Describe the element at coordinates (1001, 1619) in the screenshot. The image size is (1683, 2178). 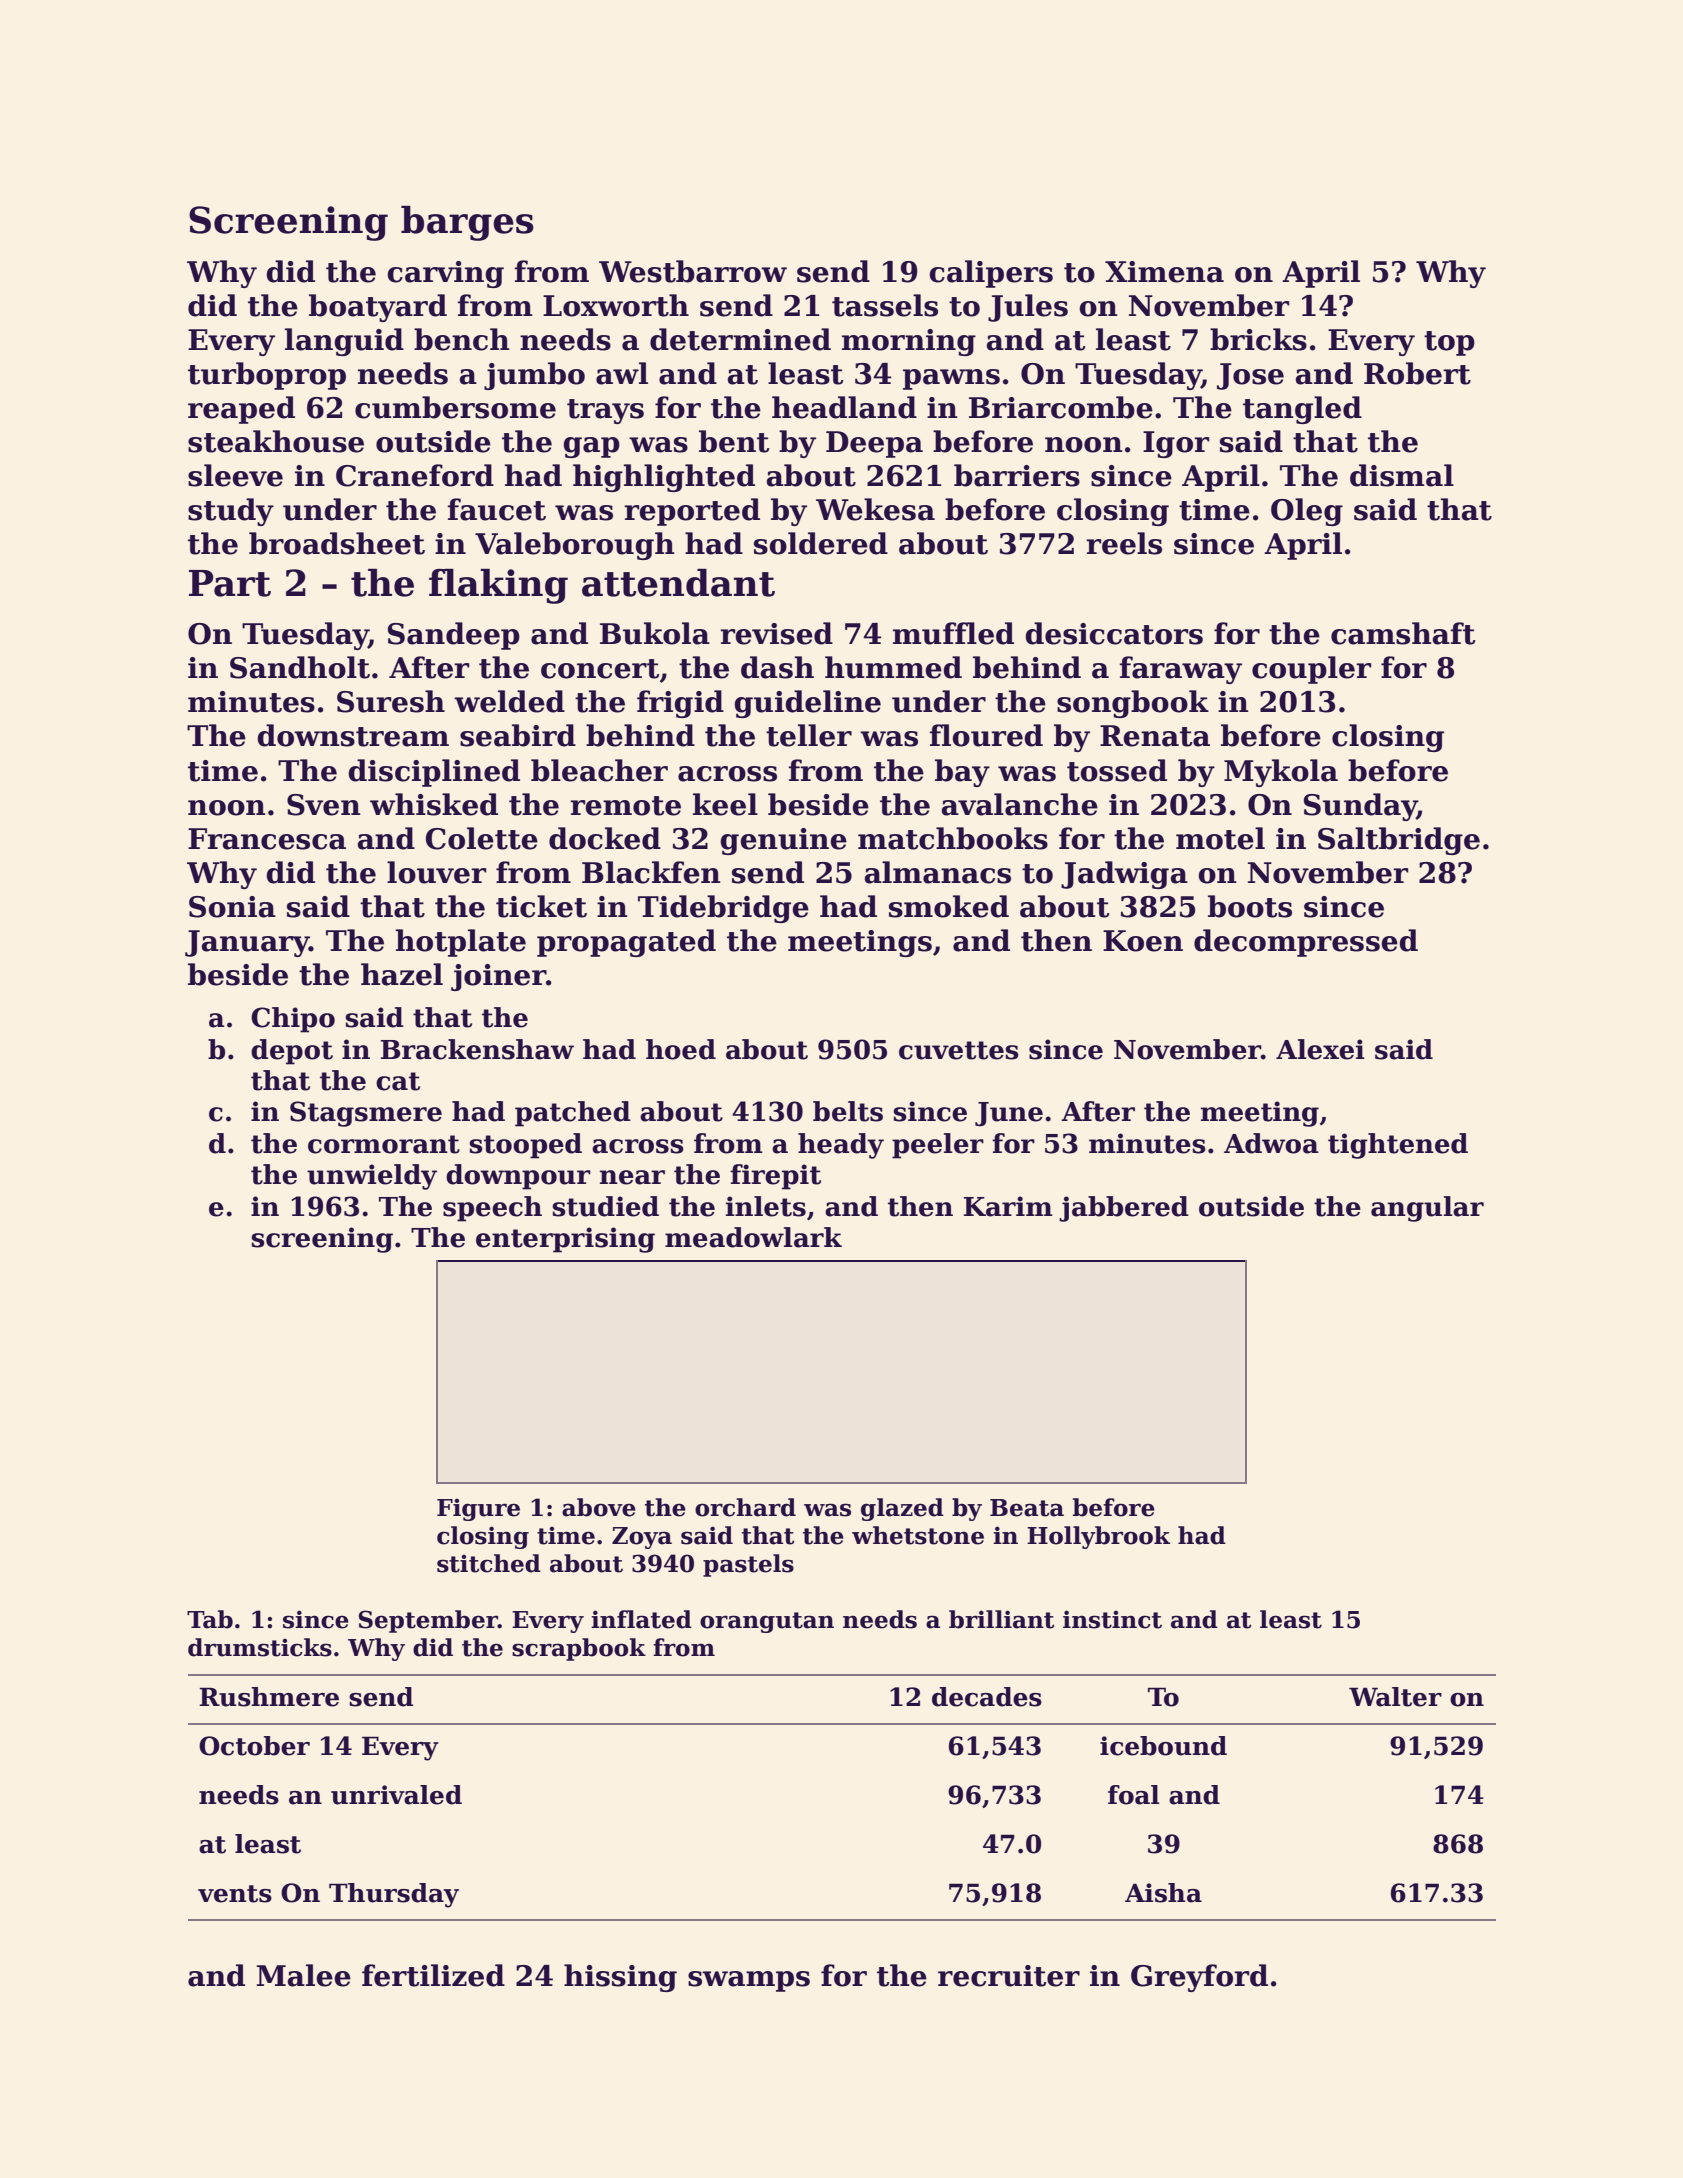
I see `brilliant` at that location.
